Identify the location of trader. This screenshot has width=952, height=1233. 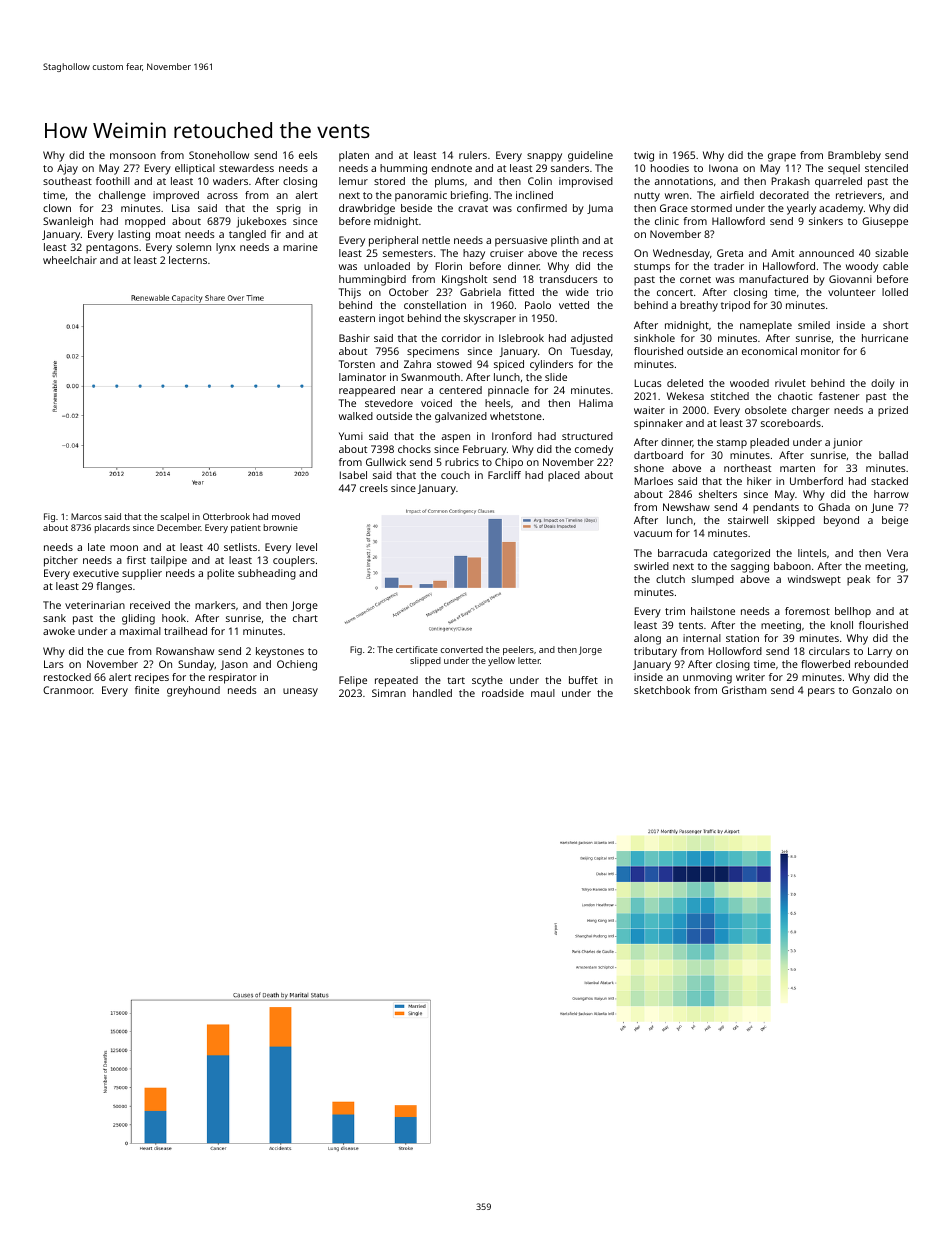
(729, 266).
